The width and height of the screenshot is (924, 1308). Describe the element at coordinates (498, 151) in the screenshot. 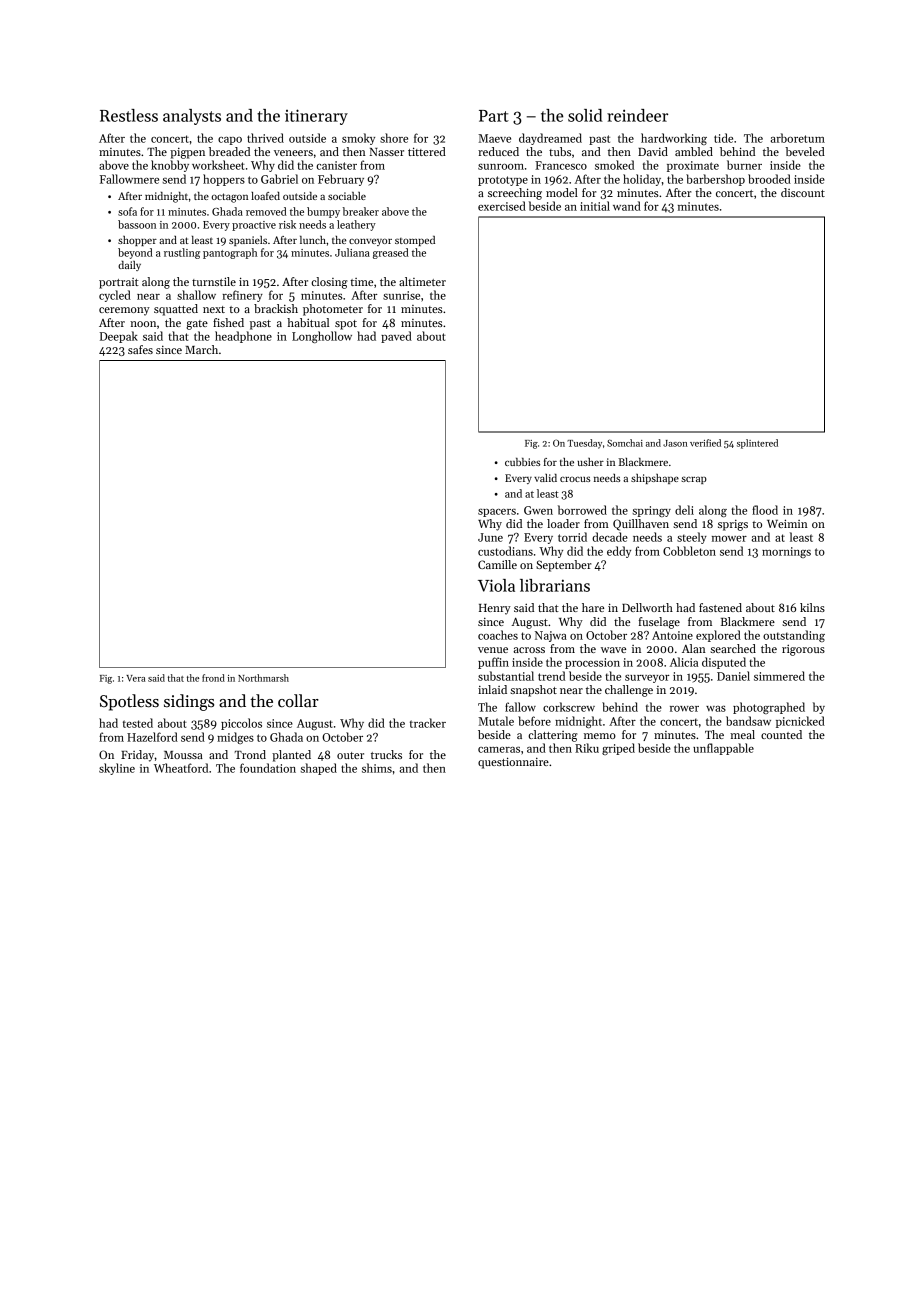

I see `reduced` at that location.
